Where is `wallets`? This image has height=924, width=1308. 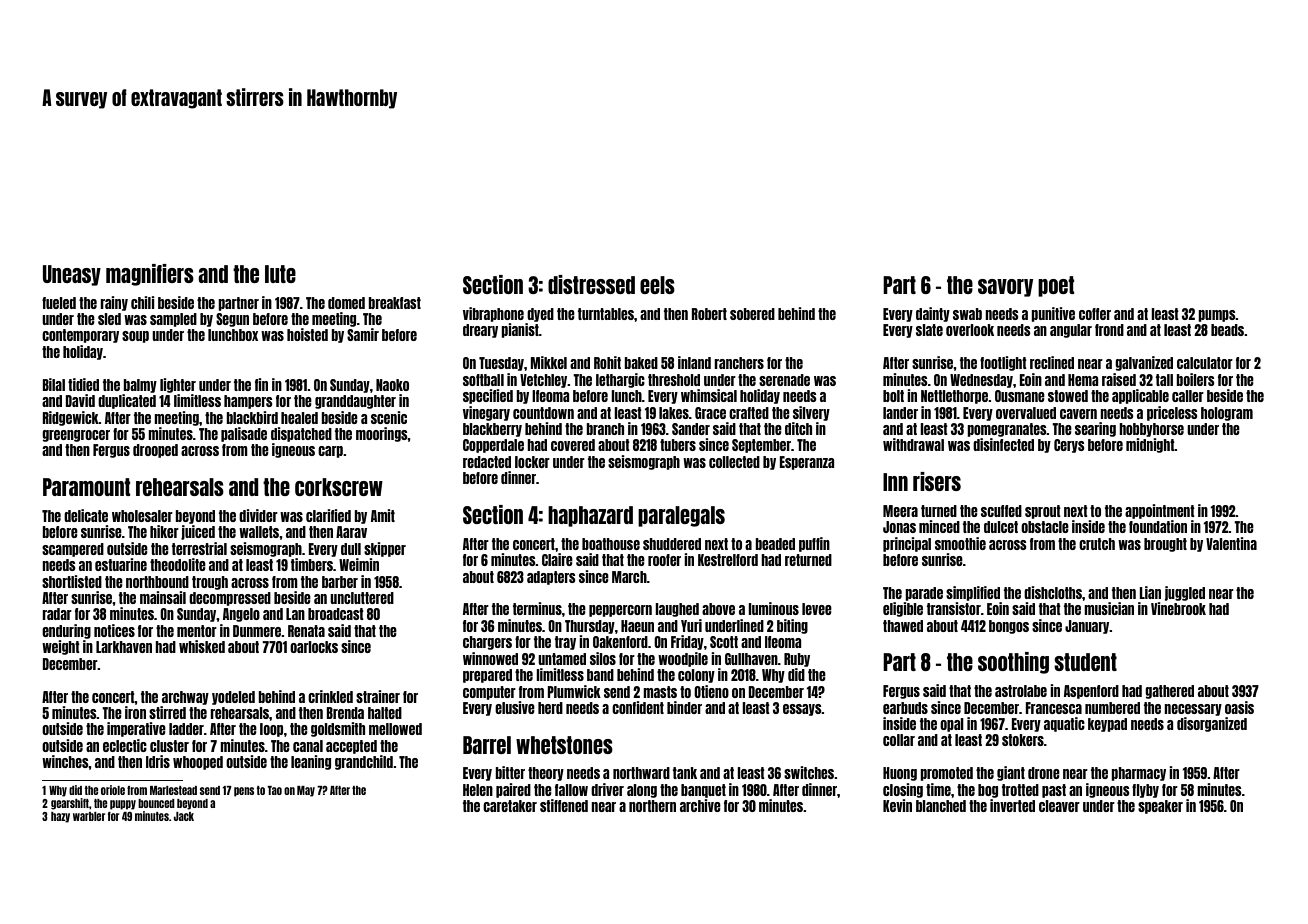 wallets is located at coordinates (259, 532).
